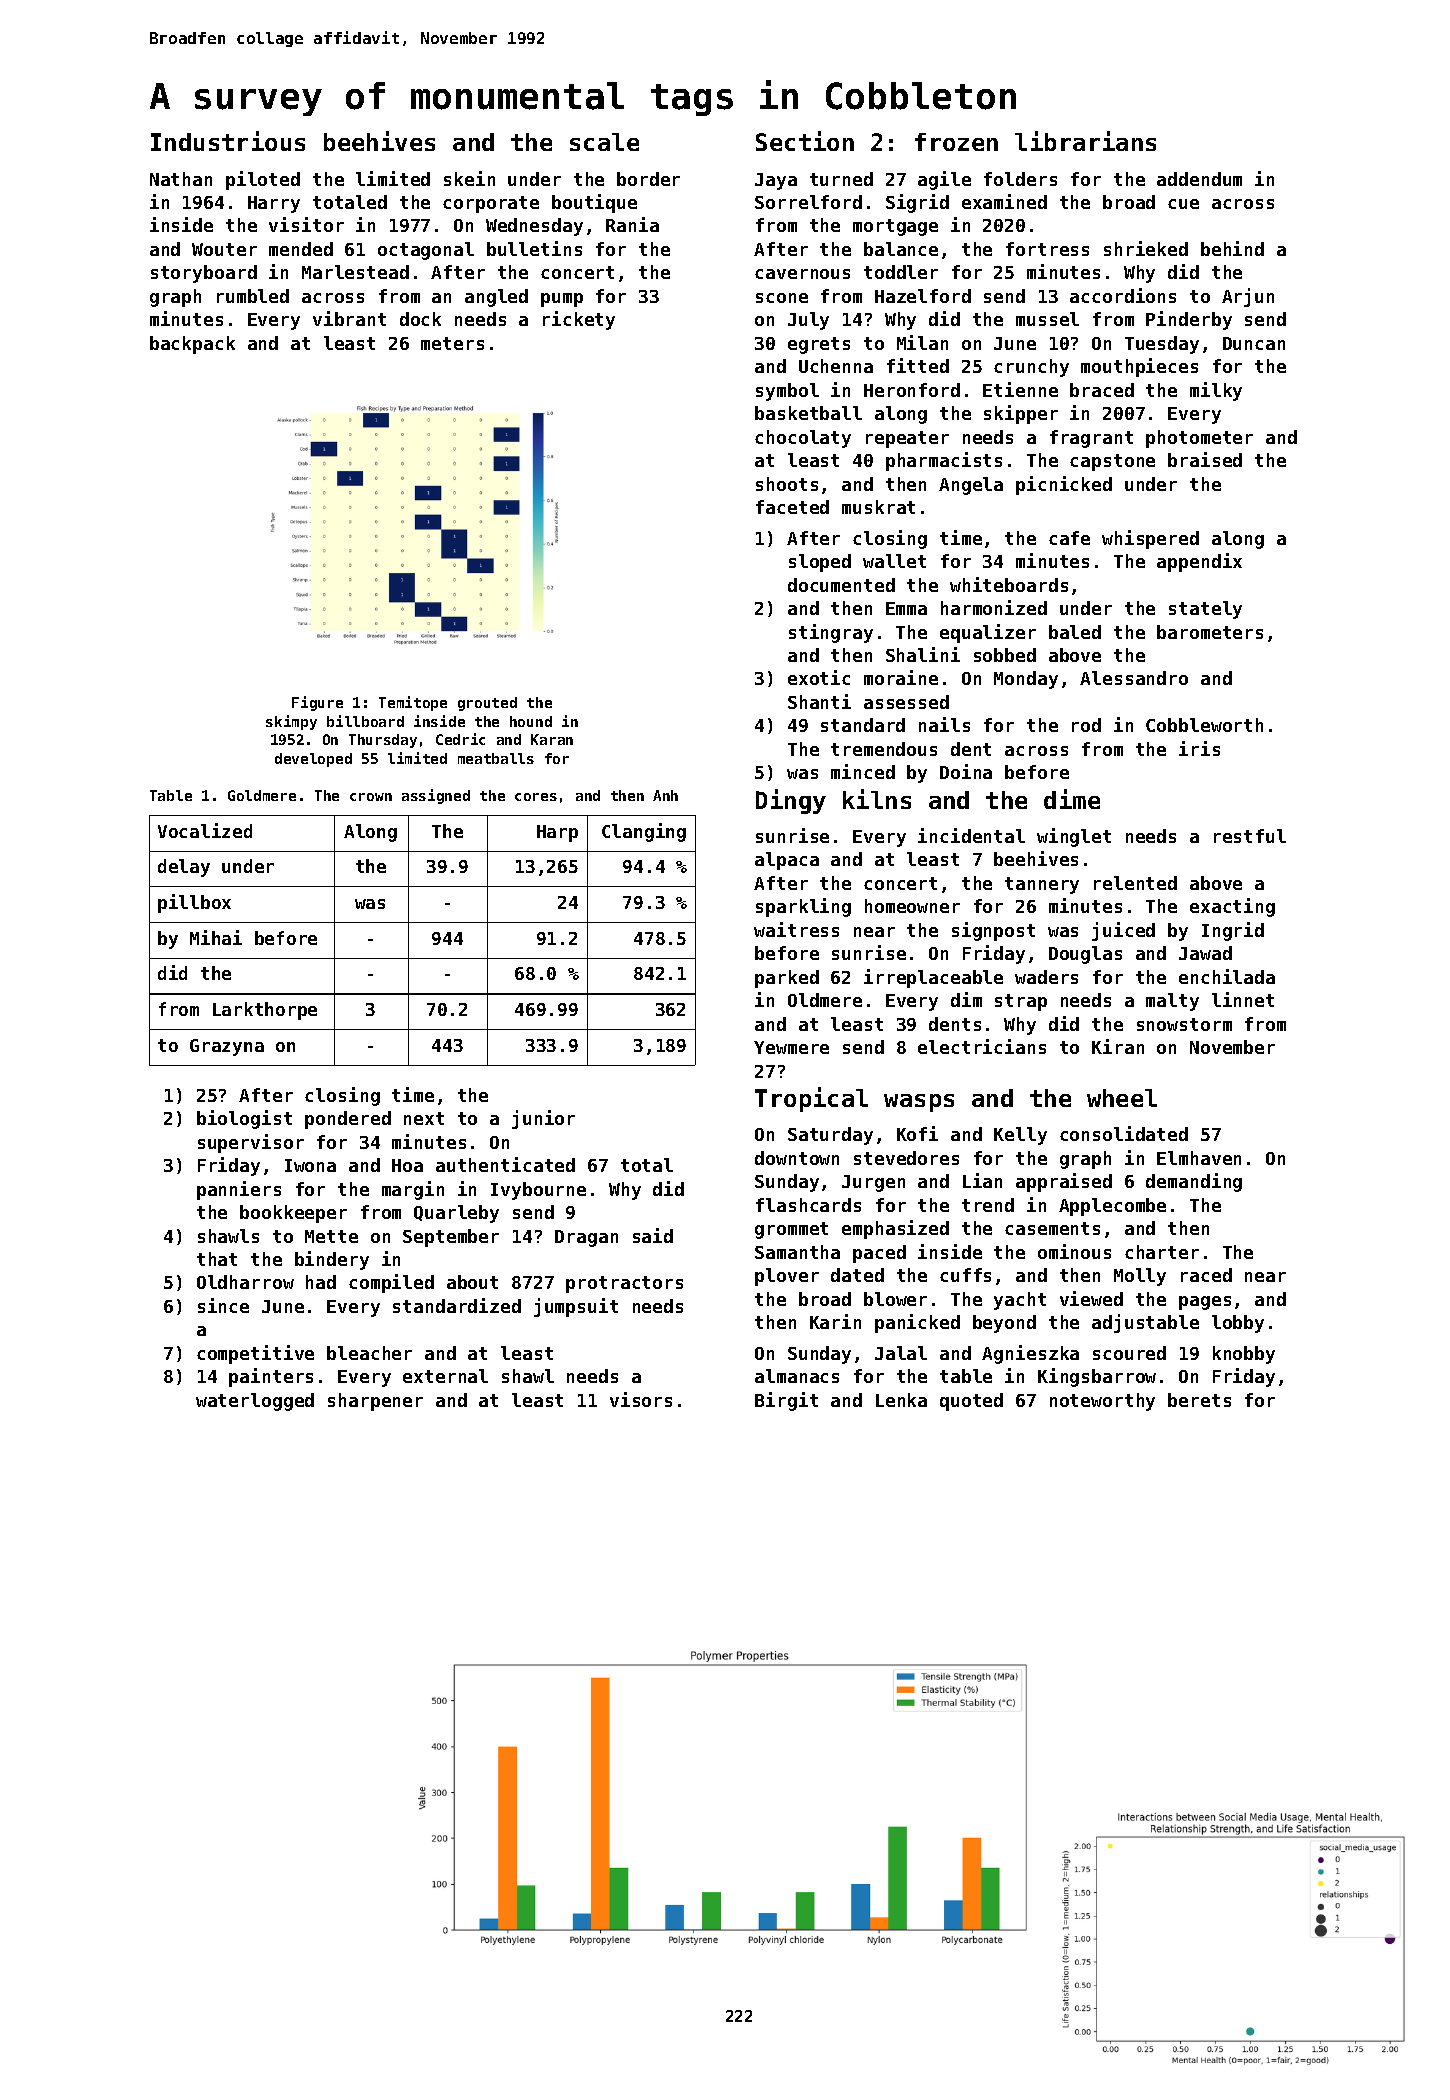 This document has height=2100, width=1450. I want to click on skimpy, so click(291, 722).
